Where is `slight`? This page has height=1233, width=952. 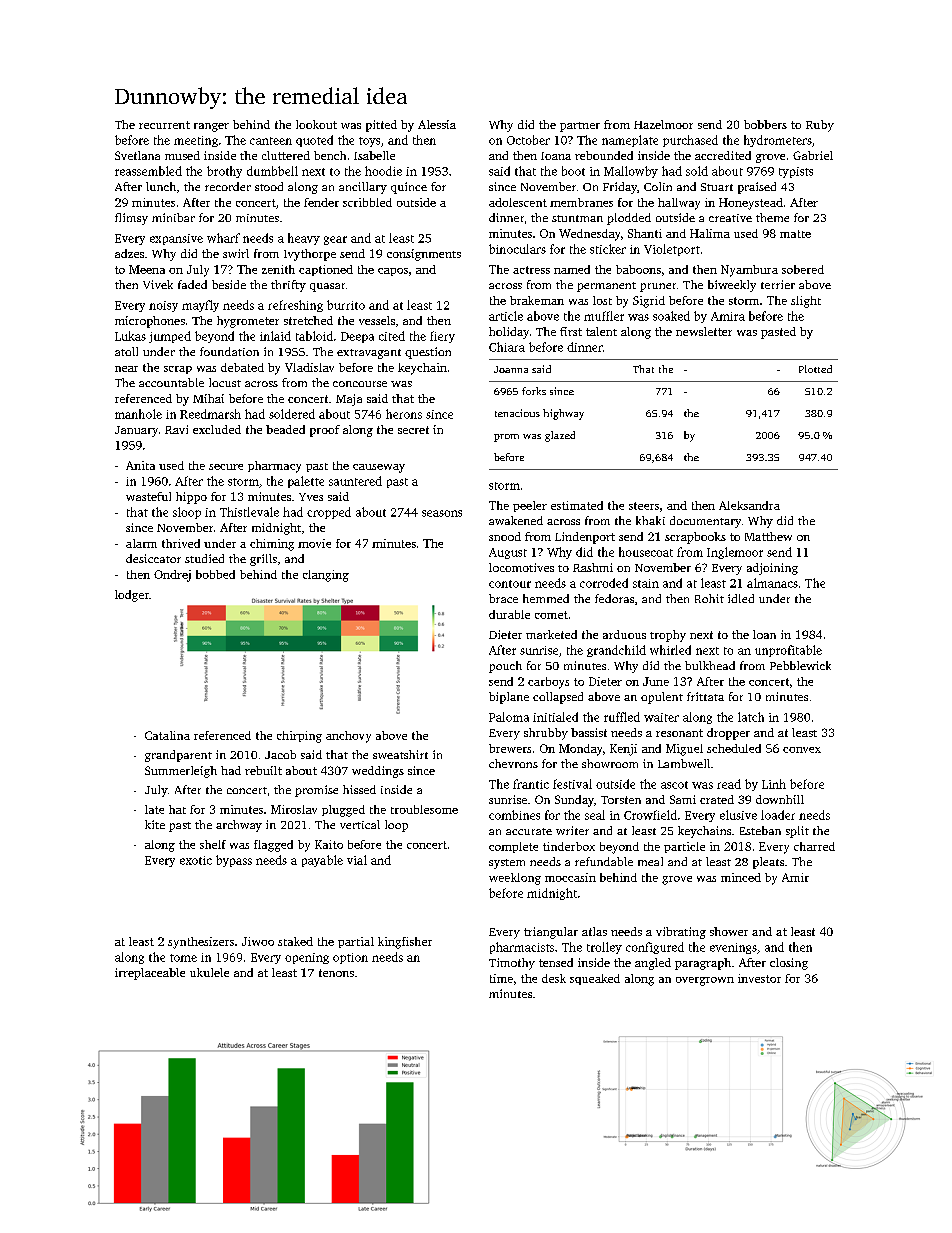
slight is located at coordinates (806, 302).
